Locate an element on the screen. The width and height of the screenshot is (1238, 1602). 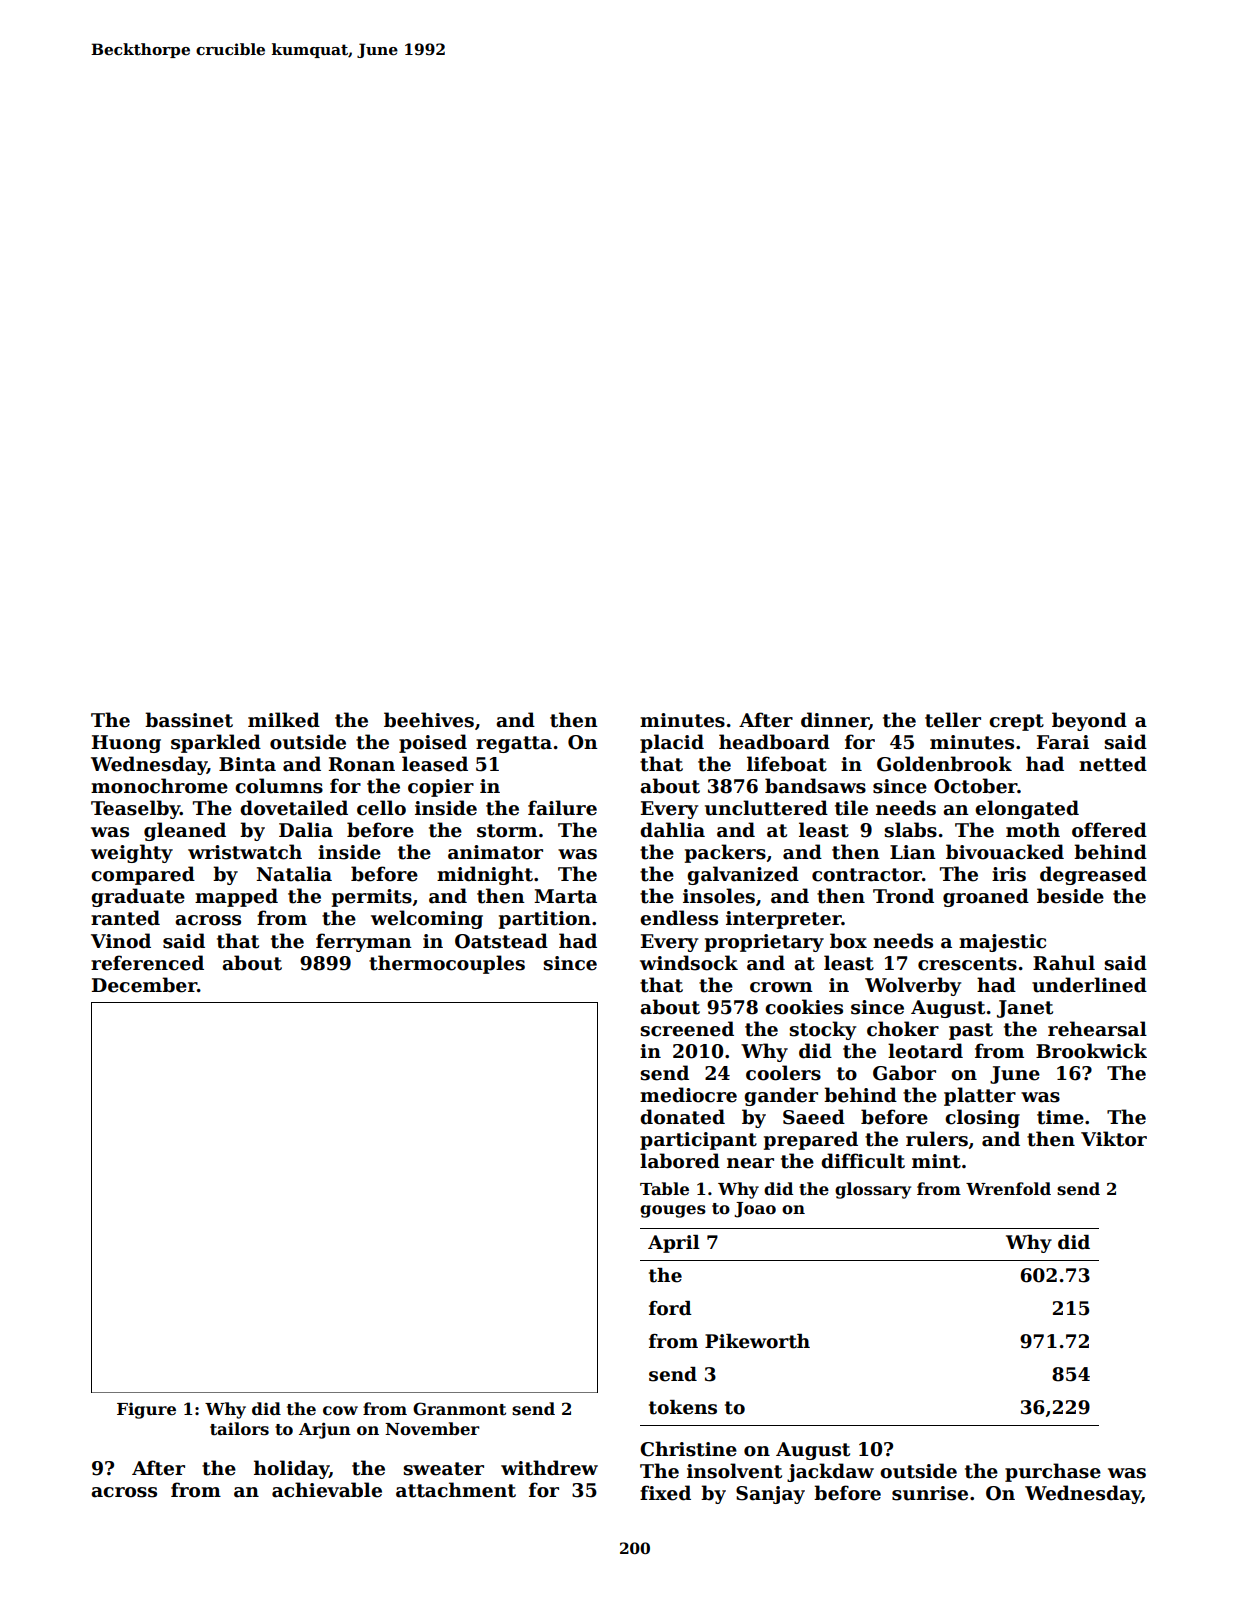
elongated is located at coordinates (1027, 809).
